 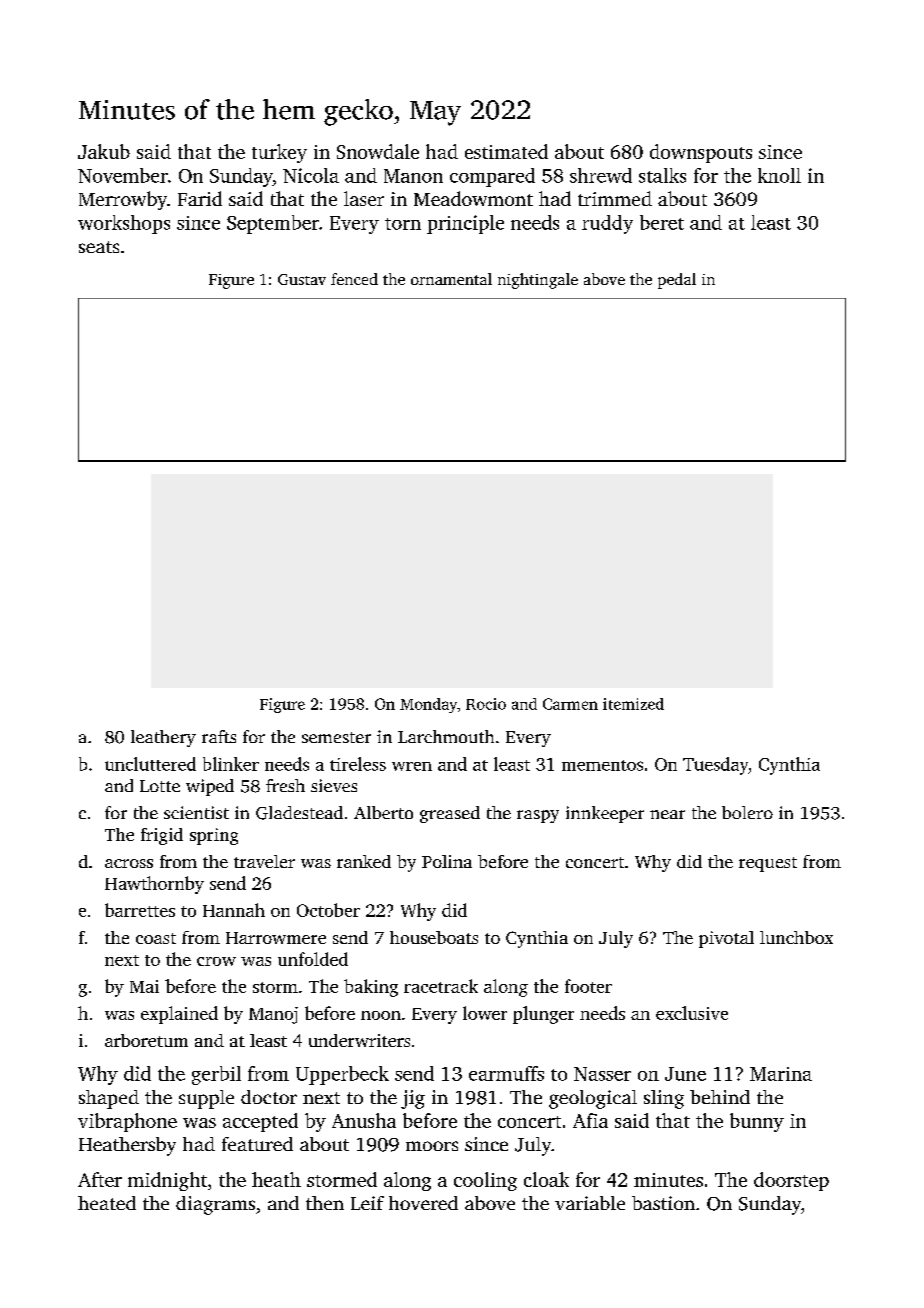 What do you see at coordinates (383, 812) in the screenshot?
I see `Alberto` at bounding box center [383, 812].
